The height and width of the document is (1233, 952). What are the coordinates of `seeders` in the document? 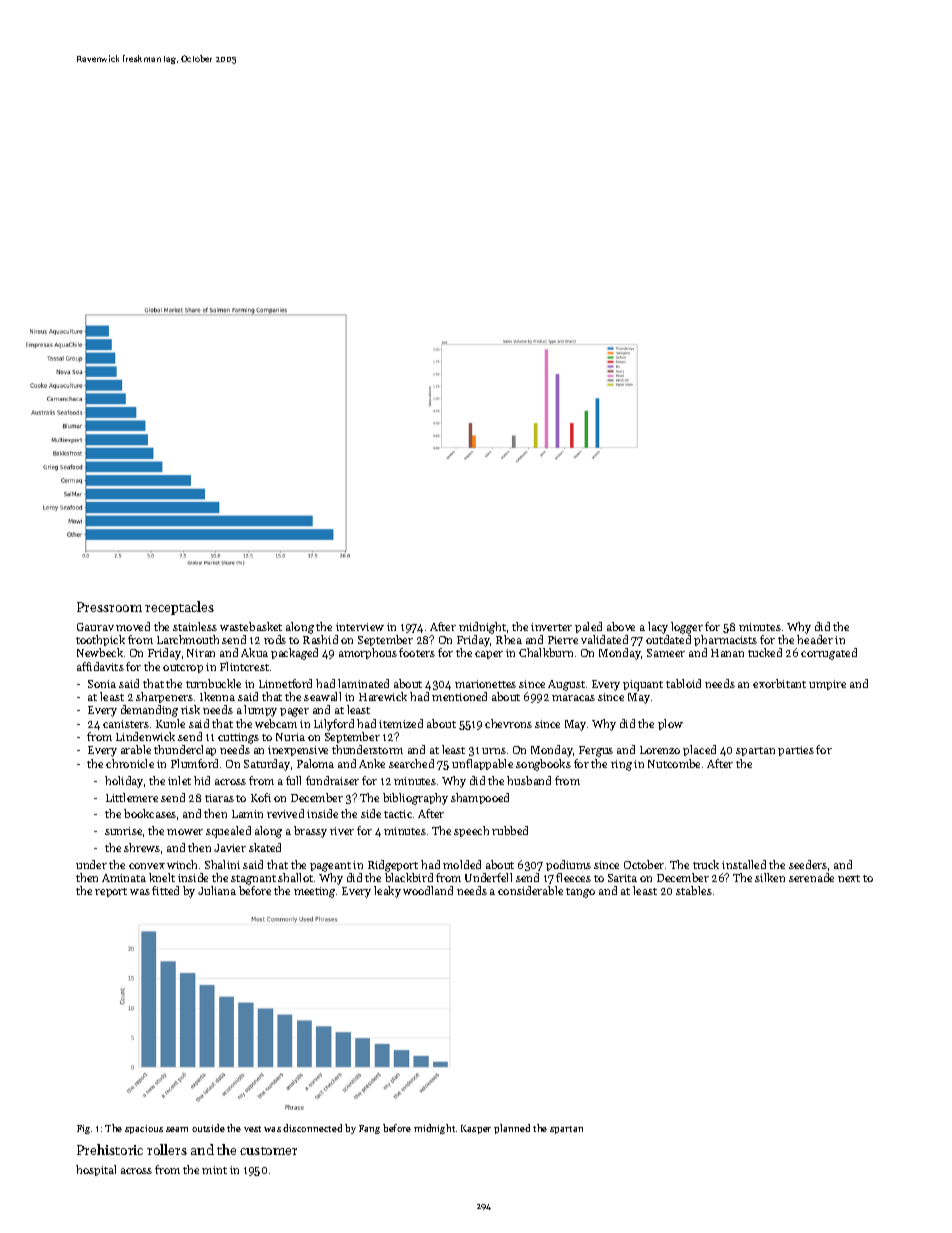 It's located at (808, 864).
